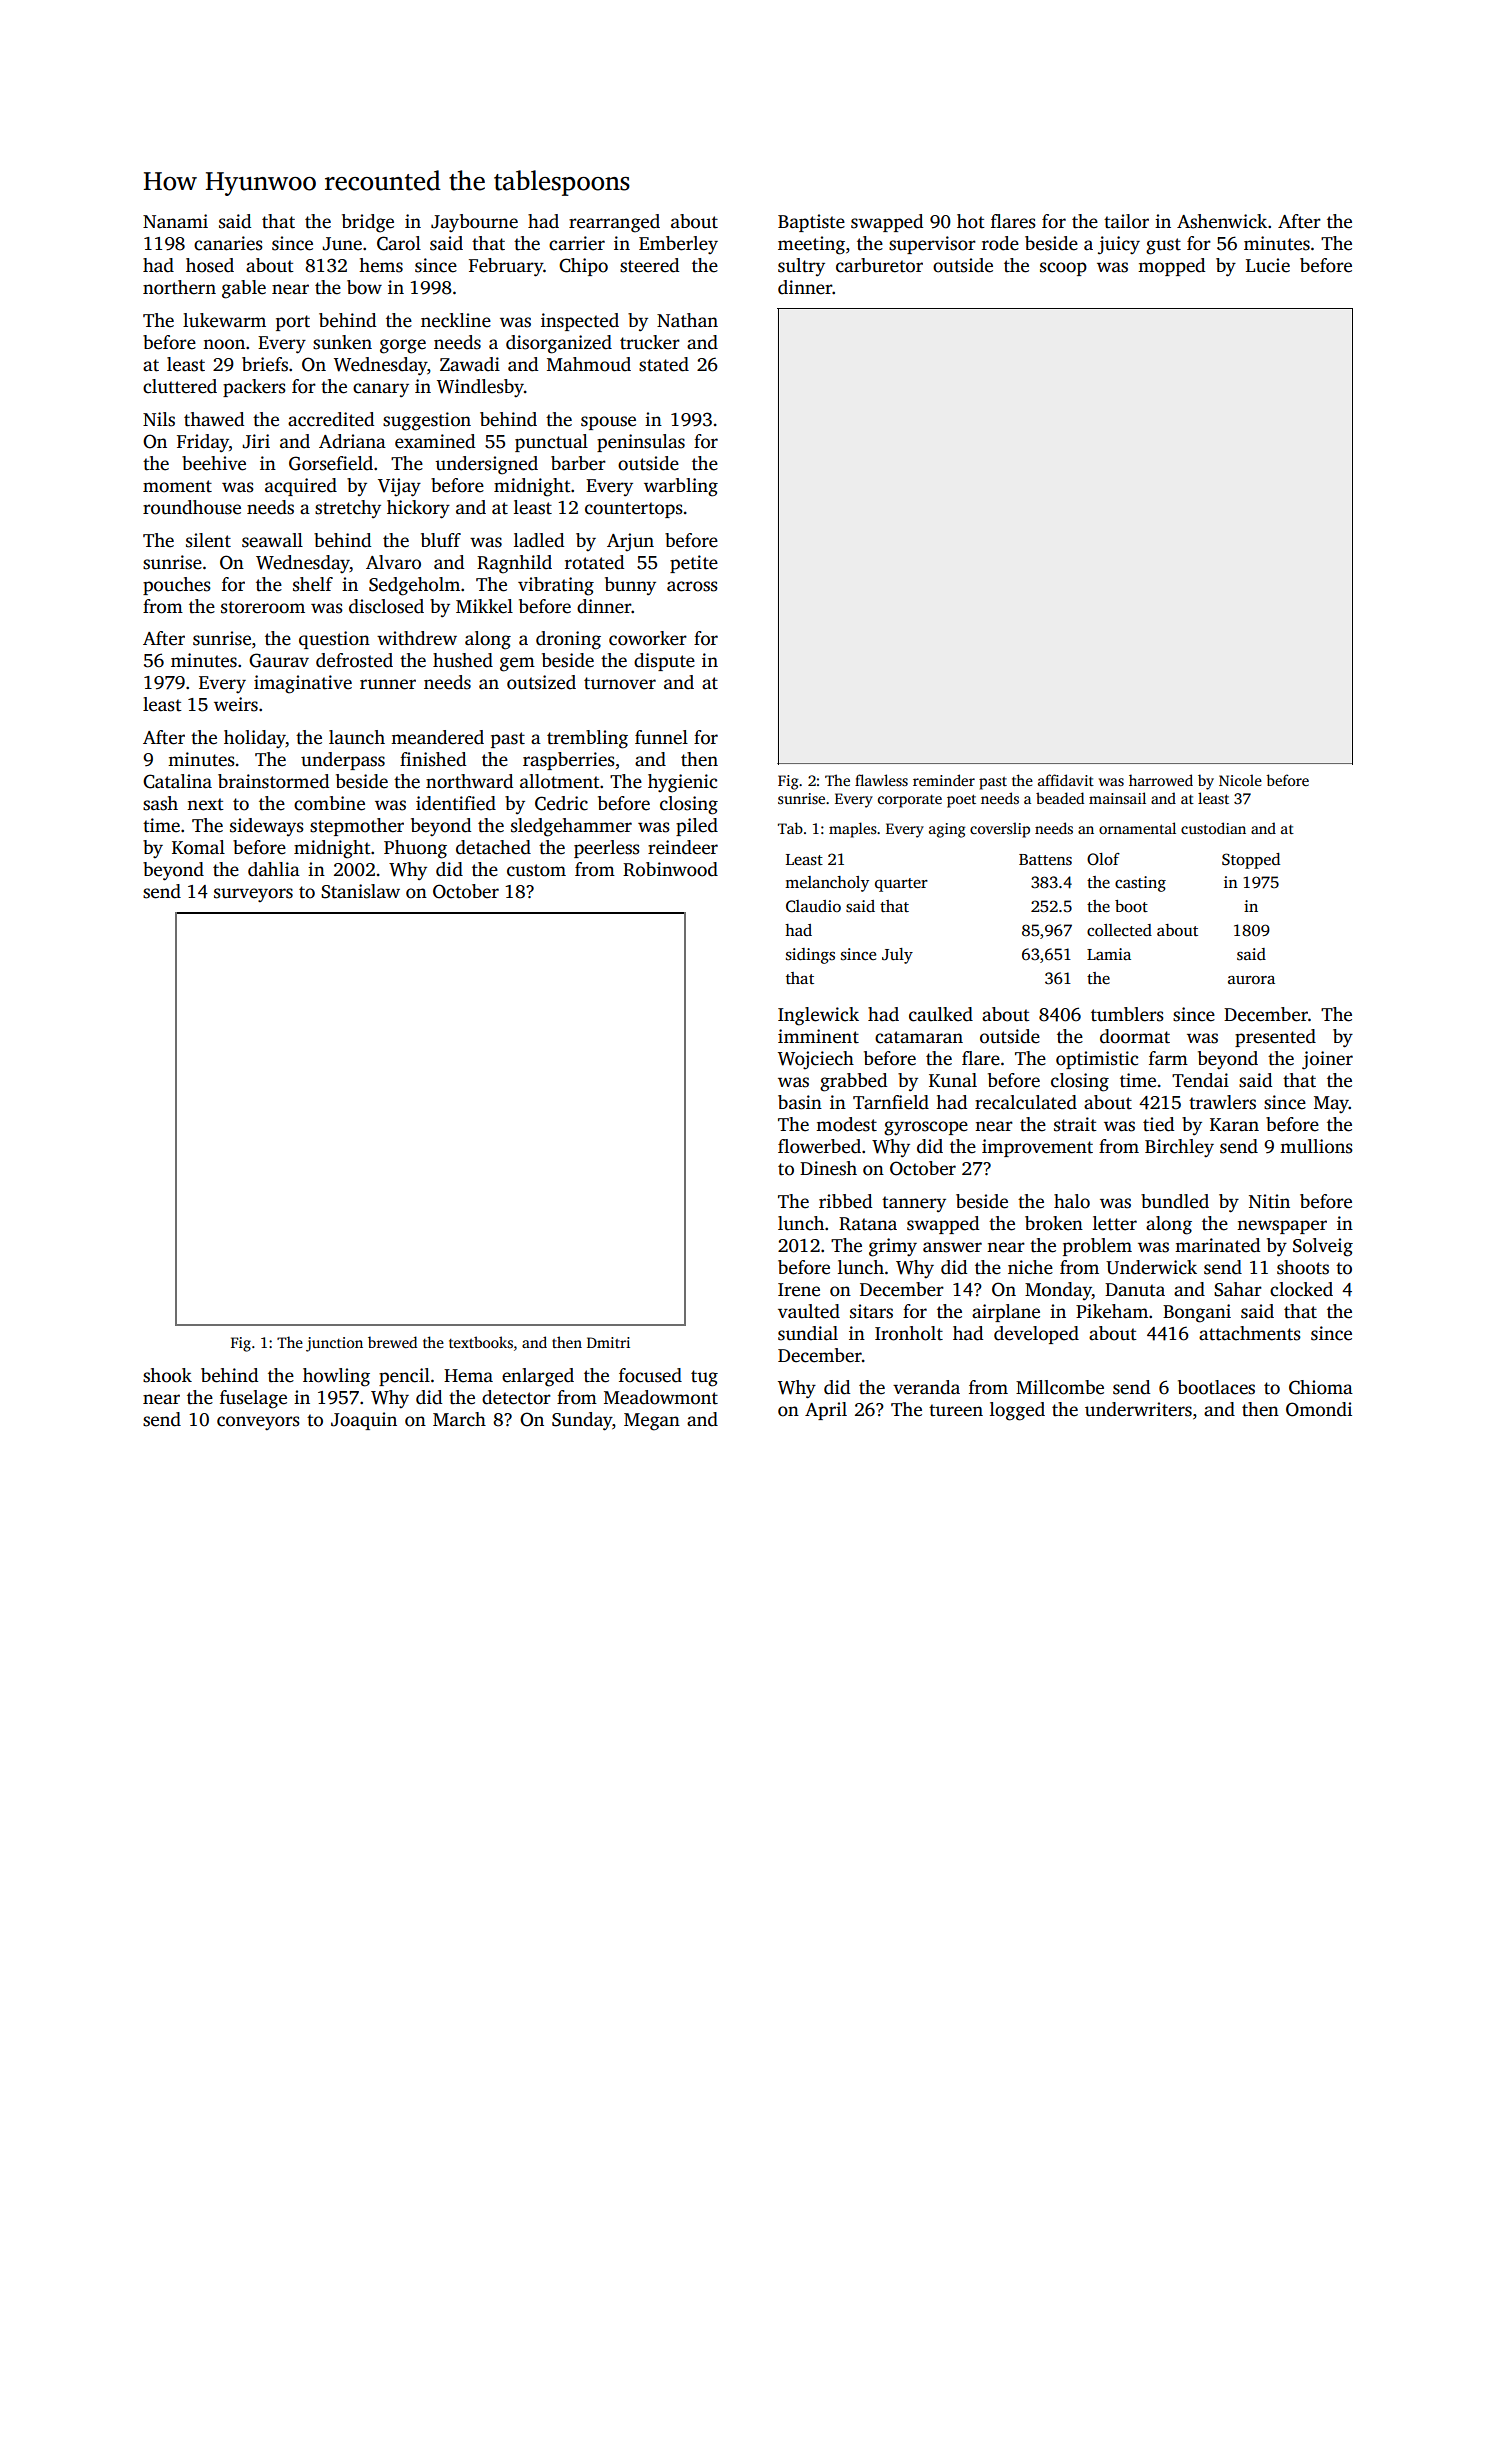 The image size is (1496, 2464). Describe the element at coordinates (1222, 221) in the screenshot. I see `Ashenwick` at that location.
